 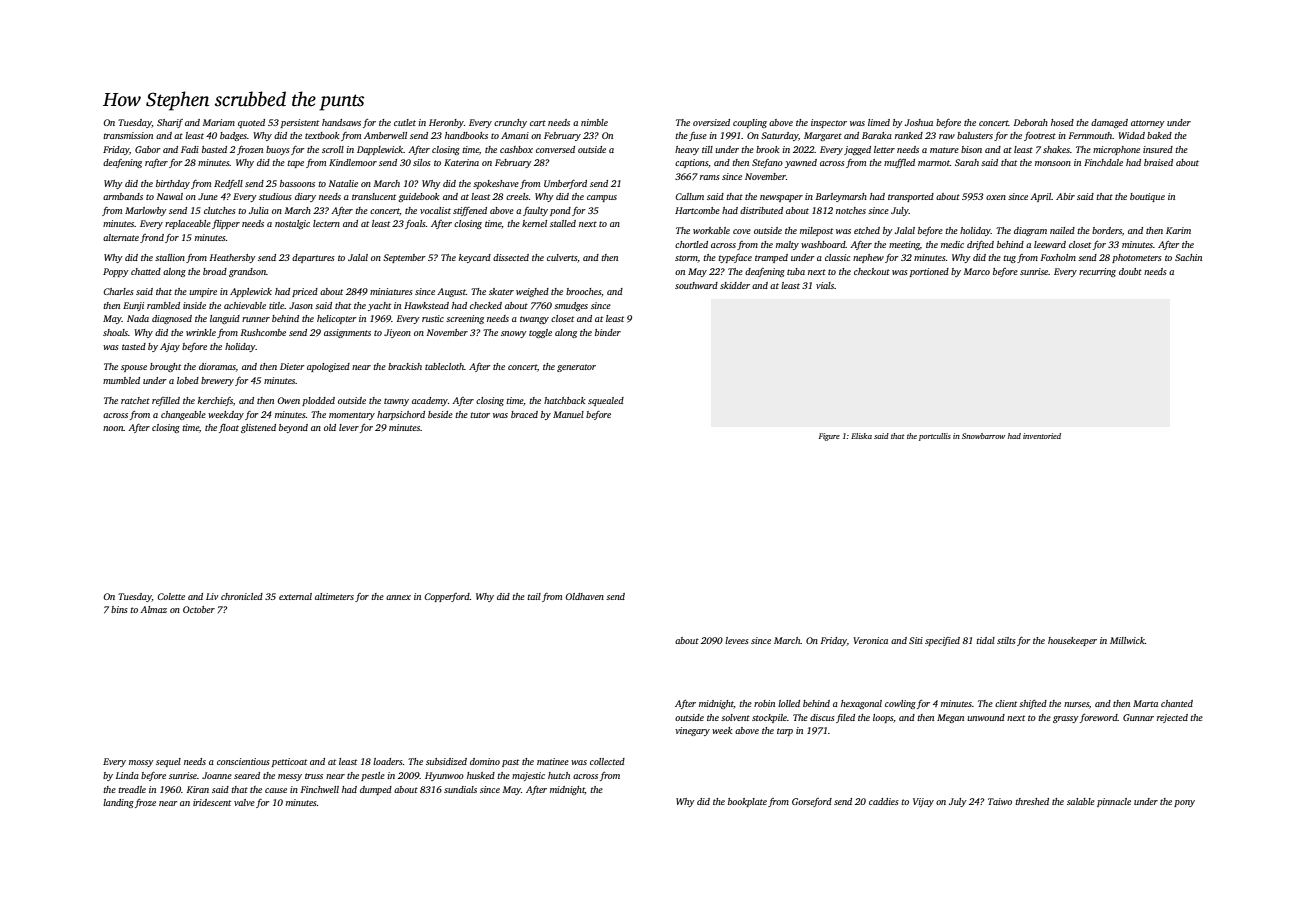 I want to click on attorney, so click(x=1148, y=124).
